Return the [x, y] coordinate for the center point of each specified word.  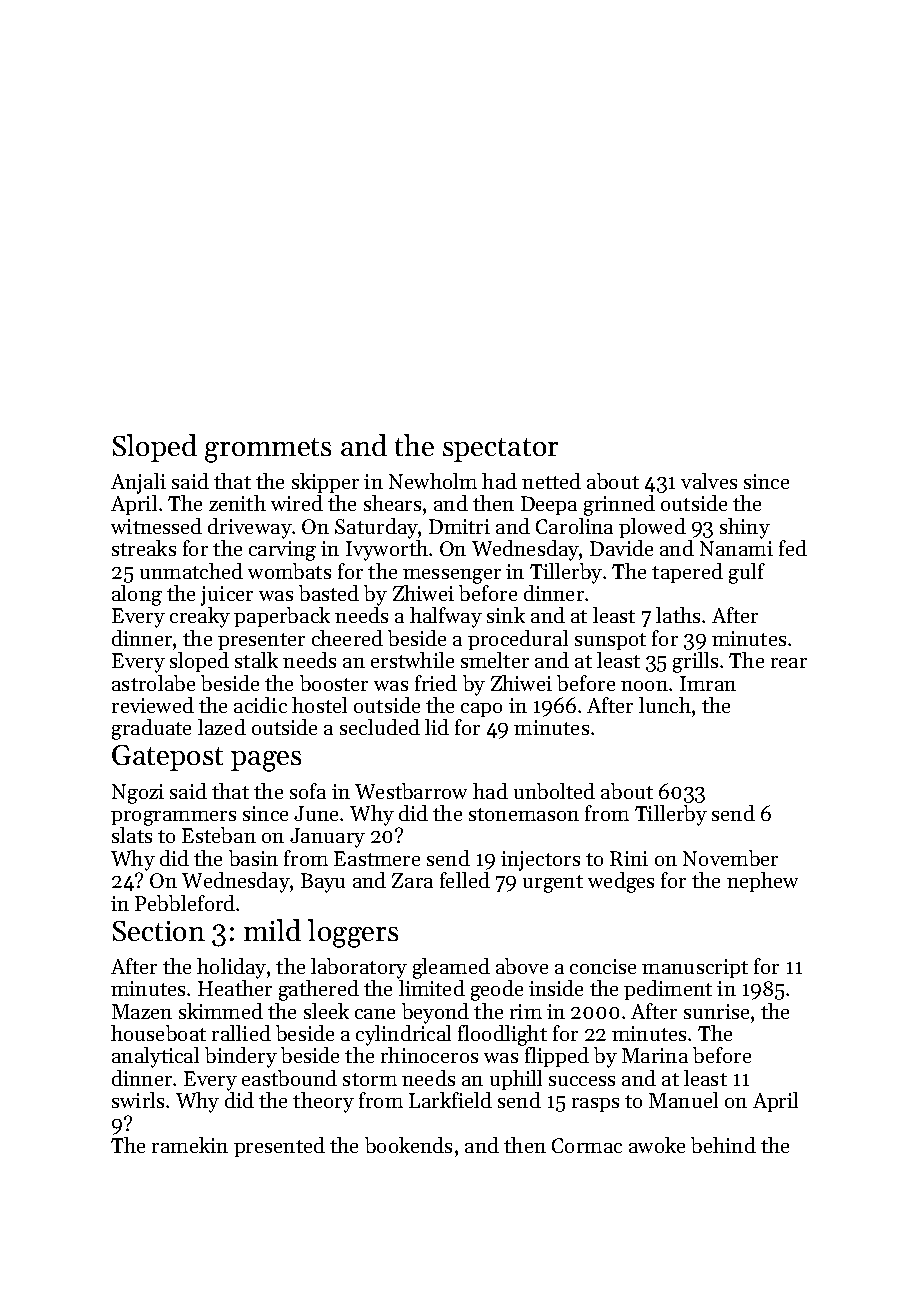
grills [695, 662]
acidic [260, 705]
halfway [446, 617]
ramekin [190, 1145]
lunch [665, 705]
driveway [250, 528]
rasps [595, 1105]
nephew [762, 882]
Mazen [142, 1011]
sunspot [610, 641]
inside [556, 988]
